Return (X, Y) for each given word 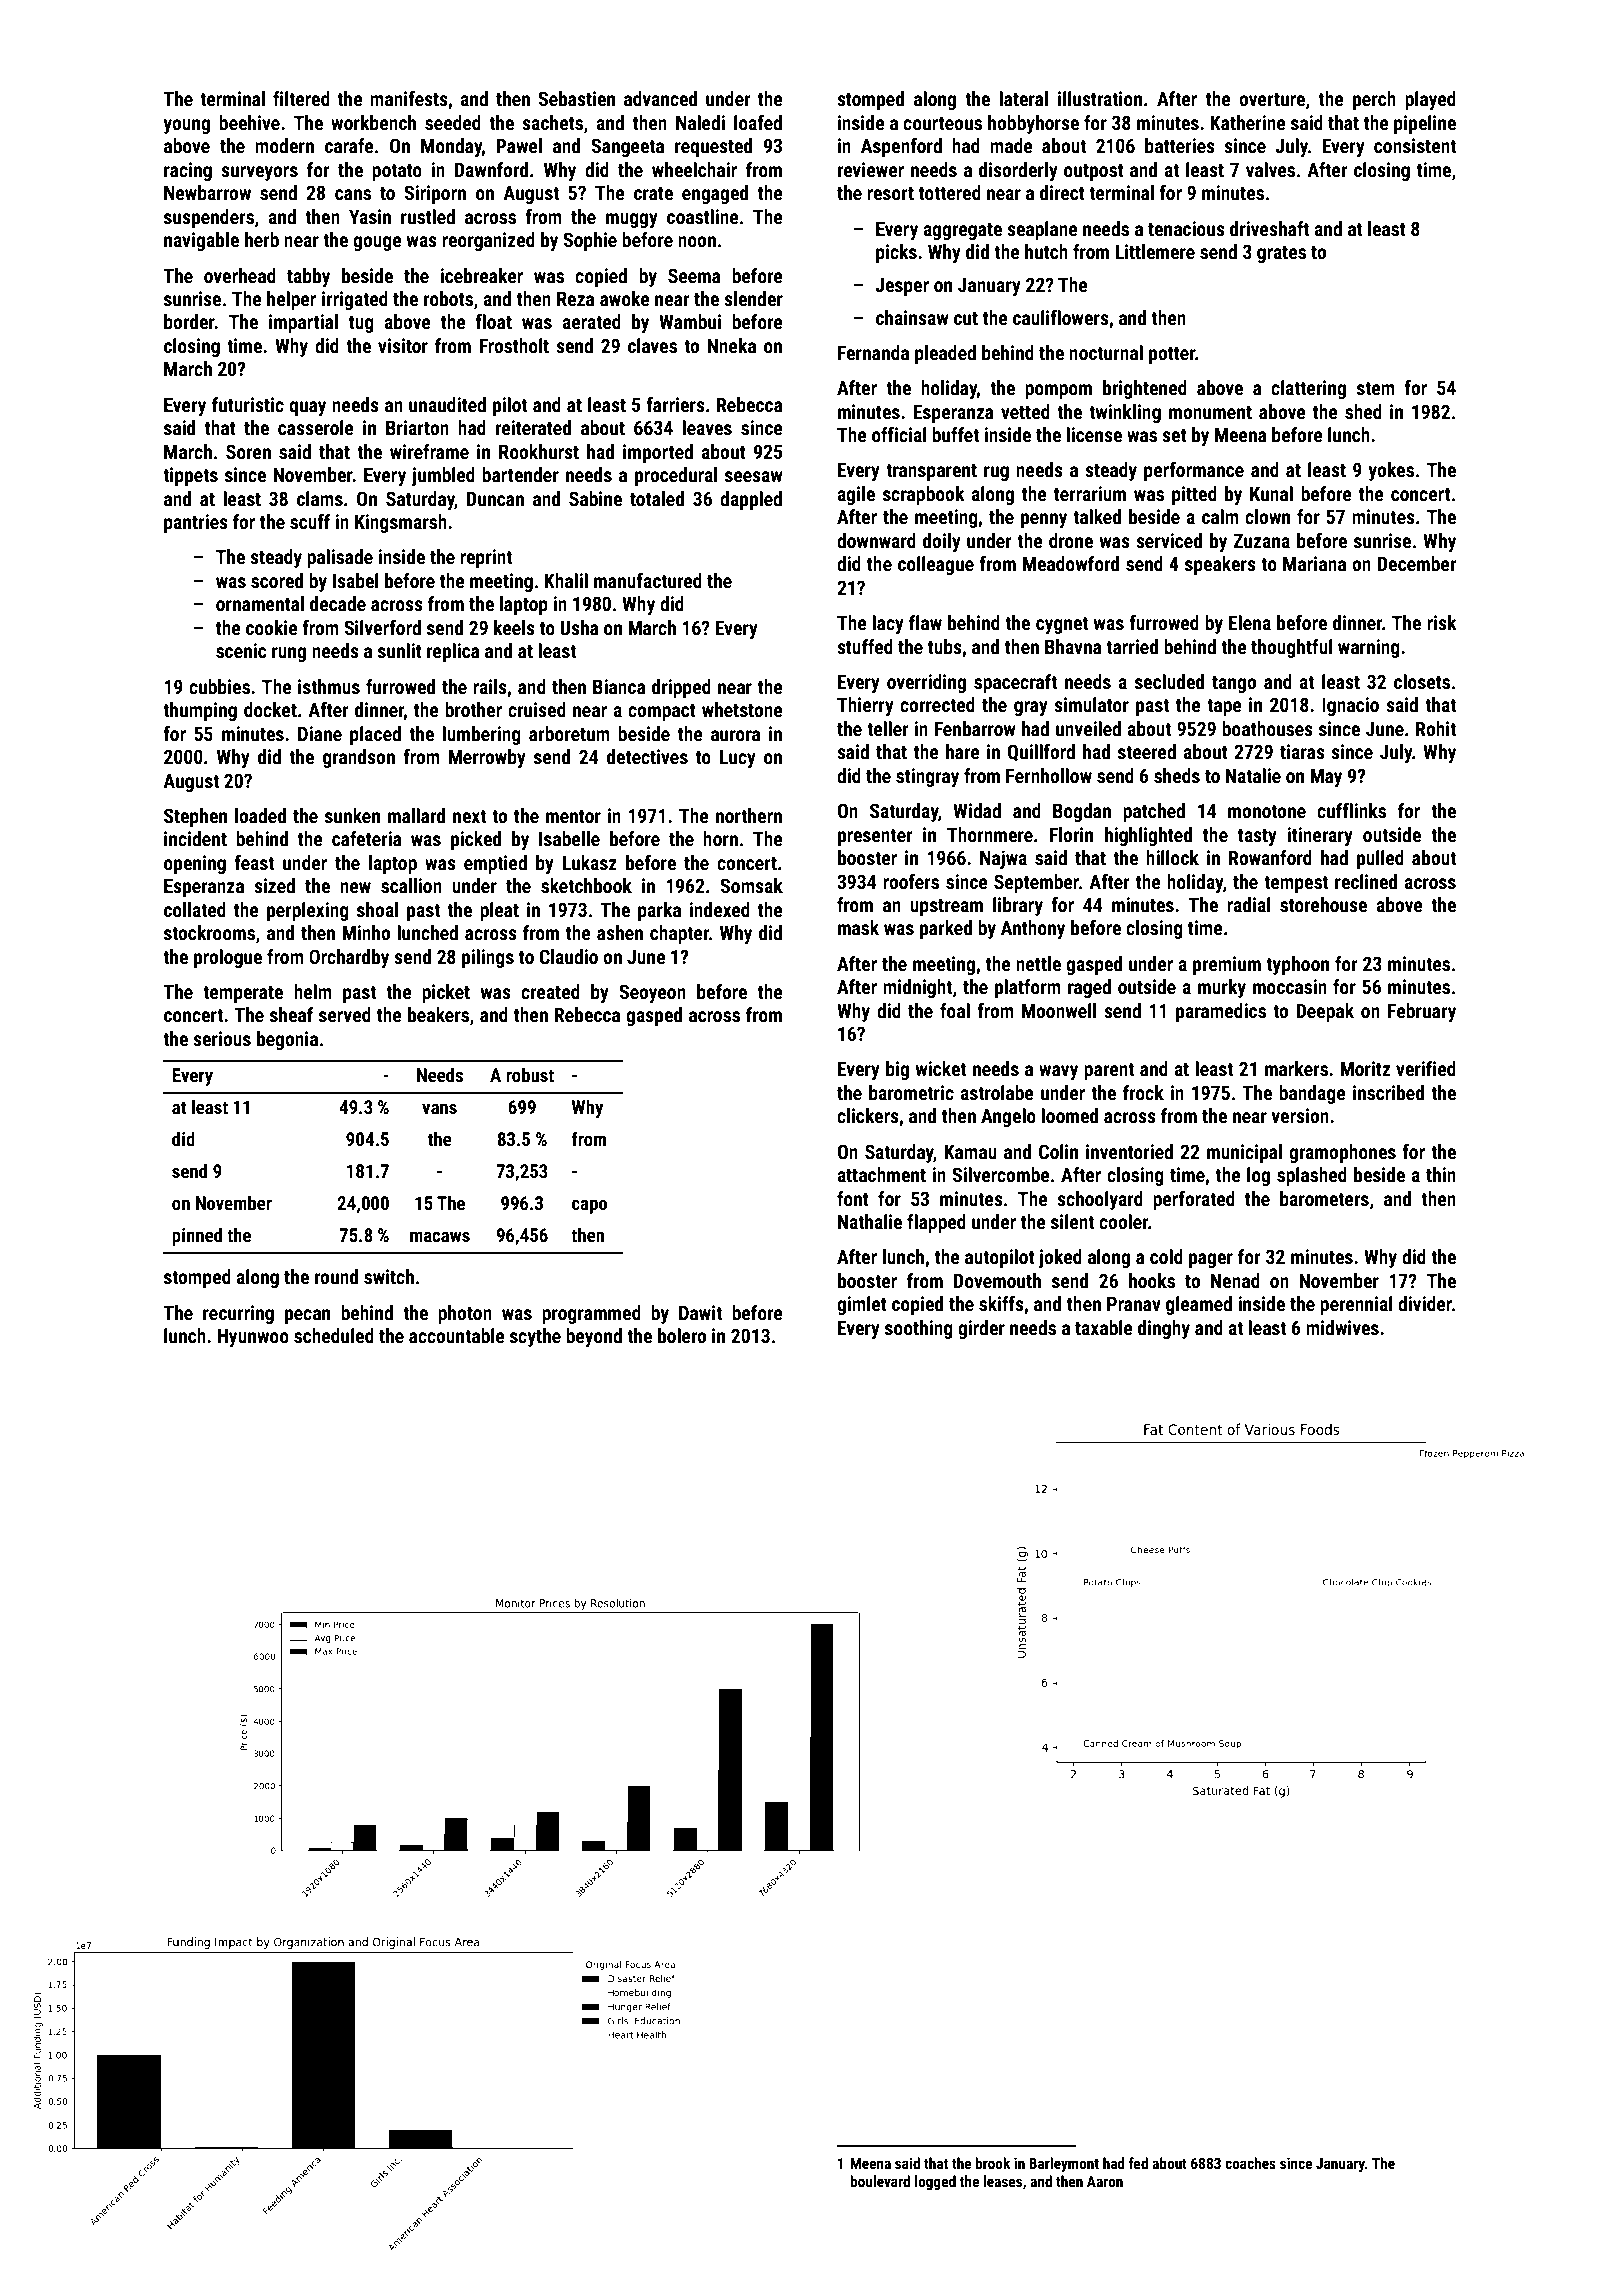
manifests (409, 98)
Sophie (590, 241)
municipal (1244, 1153)
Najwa (1003, 859)
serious (222, 1038)
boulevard (880, 2181)
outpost (1094, 172)
